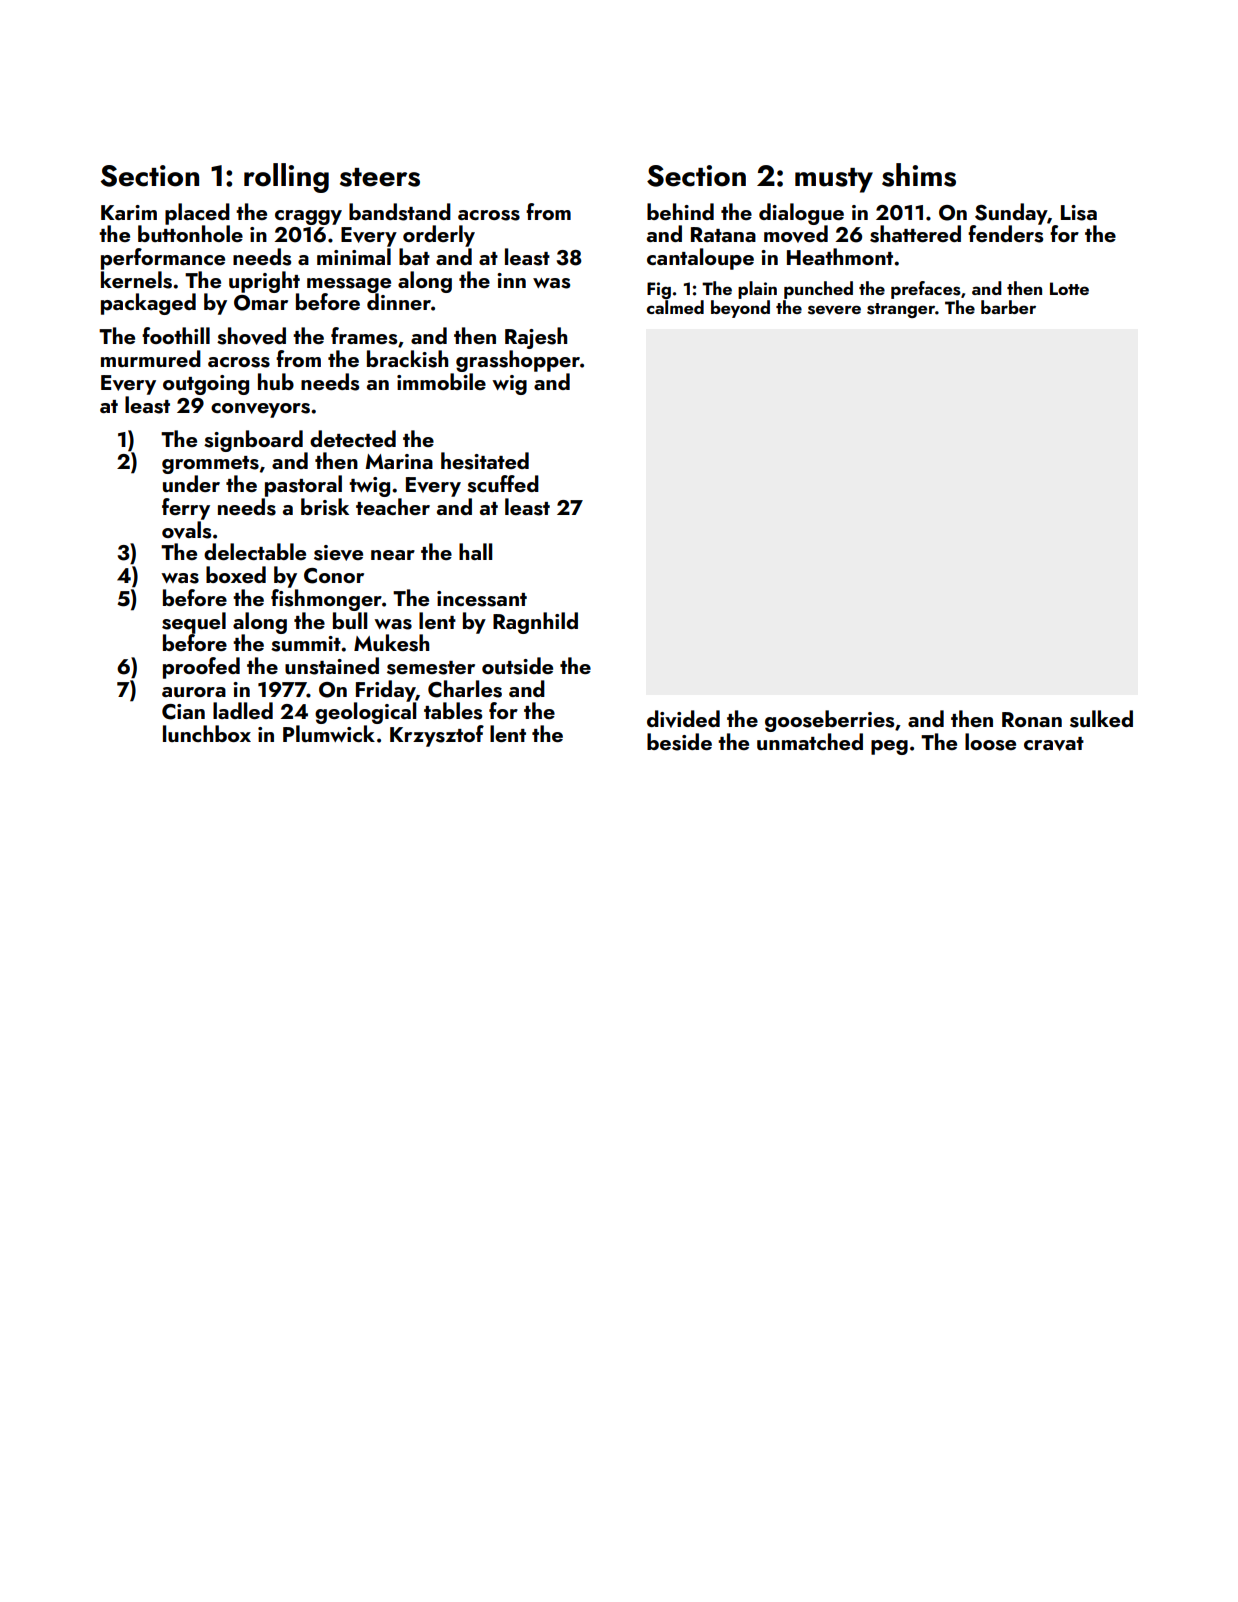 The width and height of the document is (1238, 1602). I want to click on shims, so click(919, 175).
